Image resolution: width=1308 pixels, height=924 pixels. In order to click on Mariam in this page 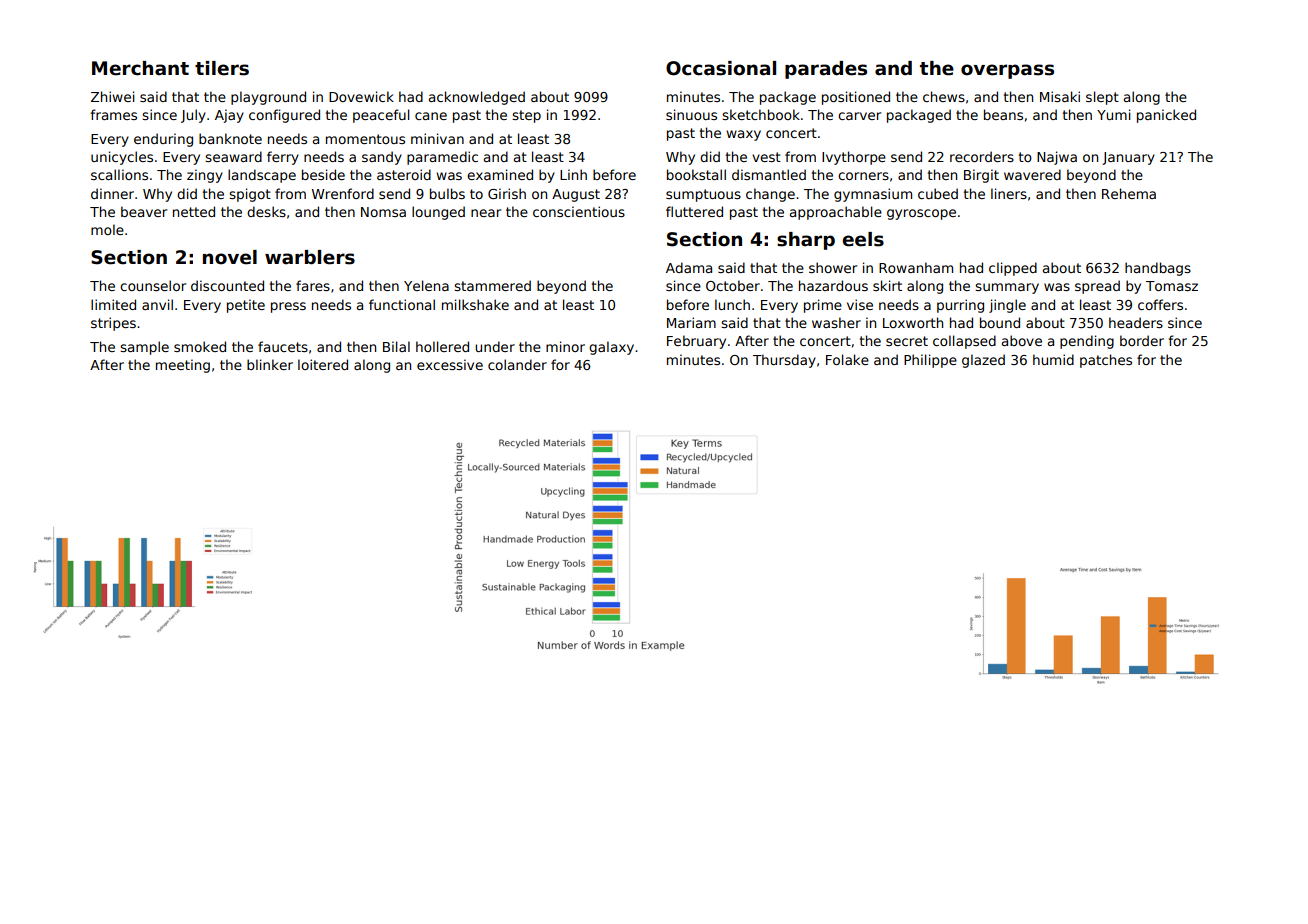, I will do `click(691, 322)`.
